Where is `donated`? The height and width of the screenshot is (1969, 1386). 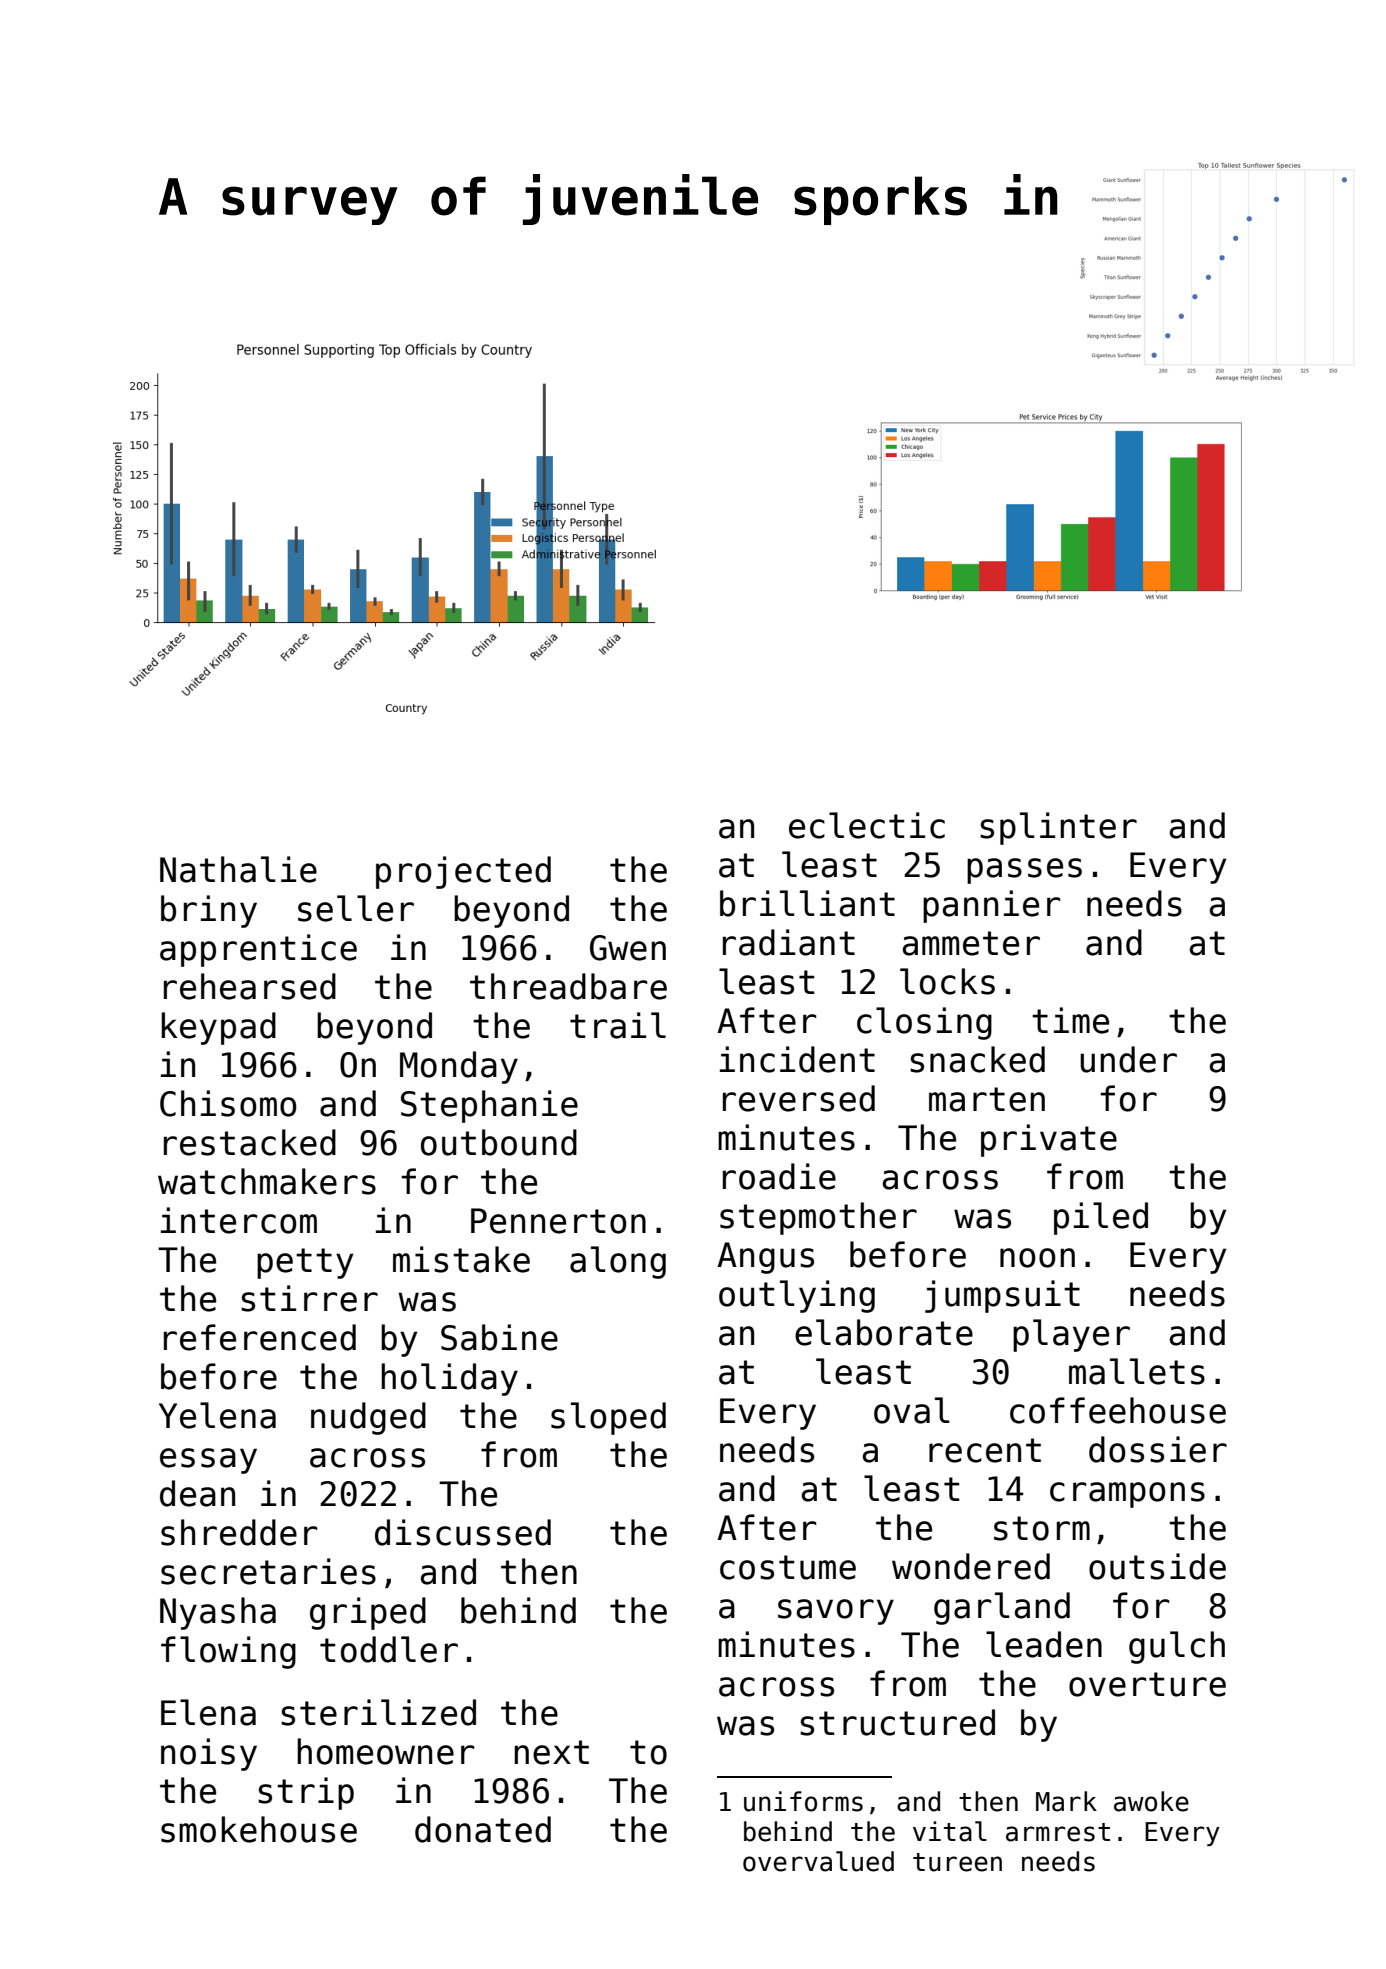 donated is located at coordinates (483, 1829).
